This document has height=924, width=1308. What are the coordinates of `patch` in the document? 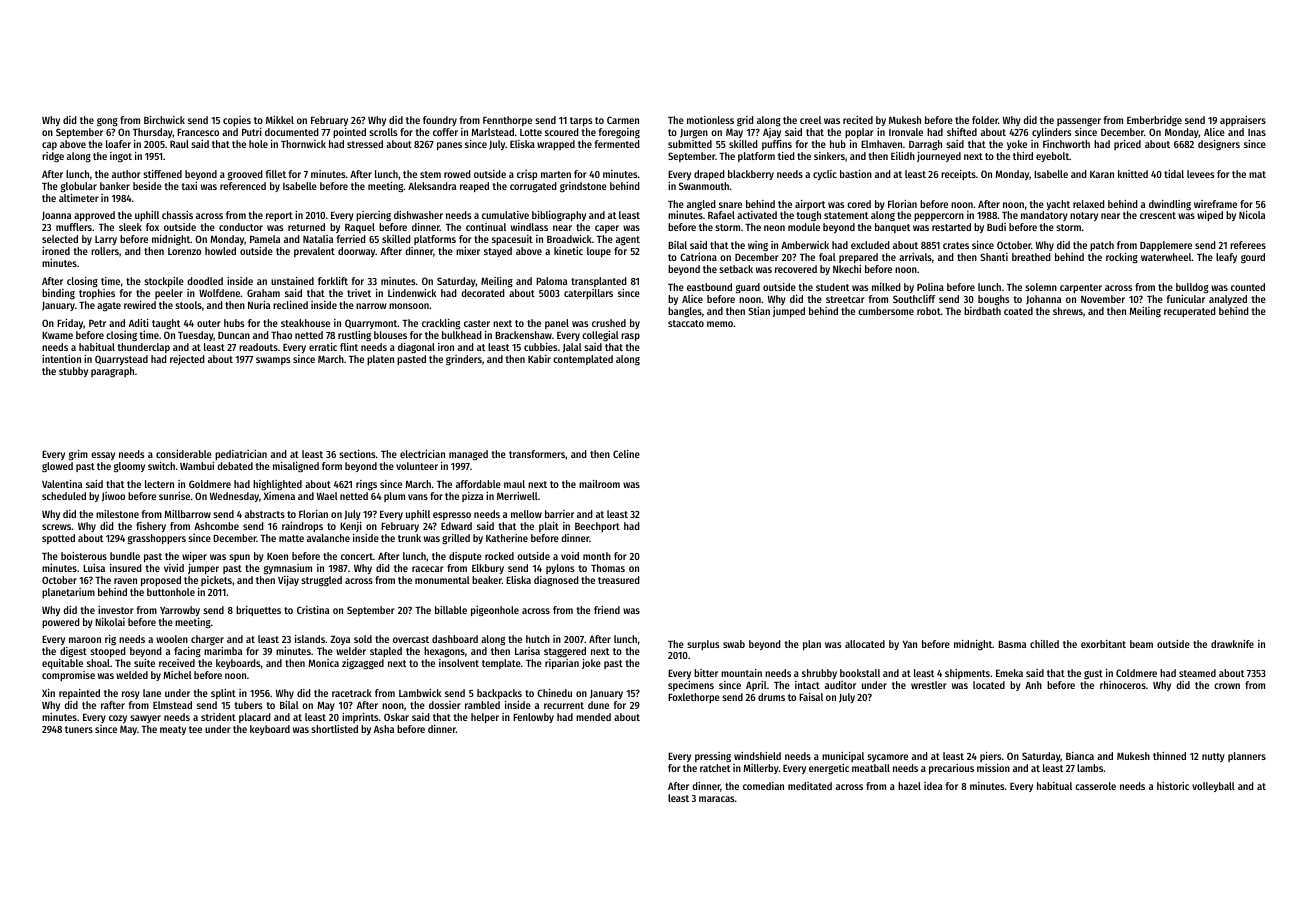 It's located at (1102, 246).
